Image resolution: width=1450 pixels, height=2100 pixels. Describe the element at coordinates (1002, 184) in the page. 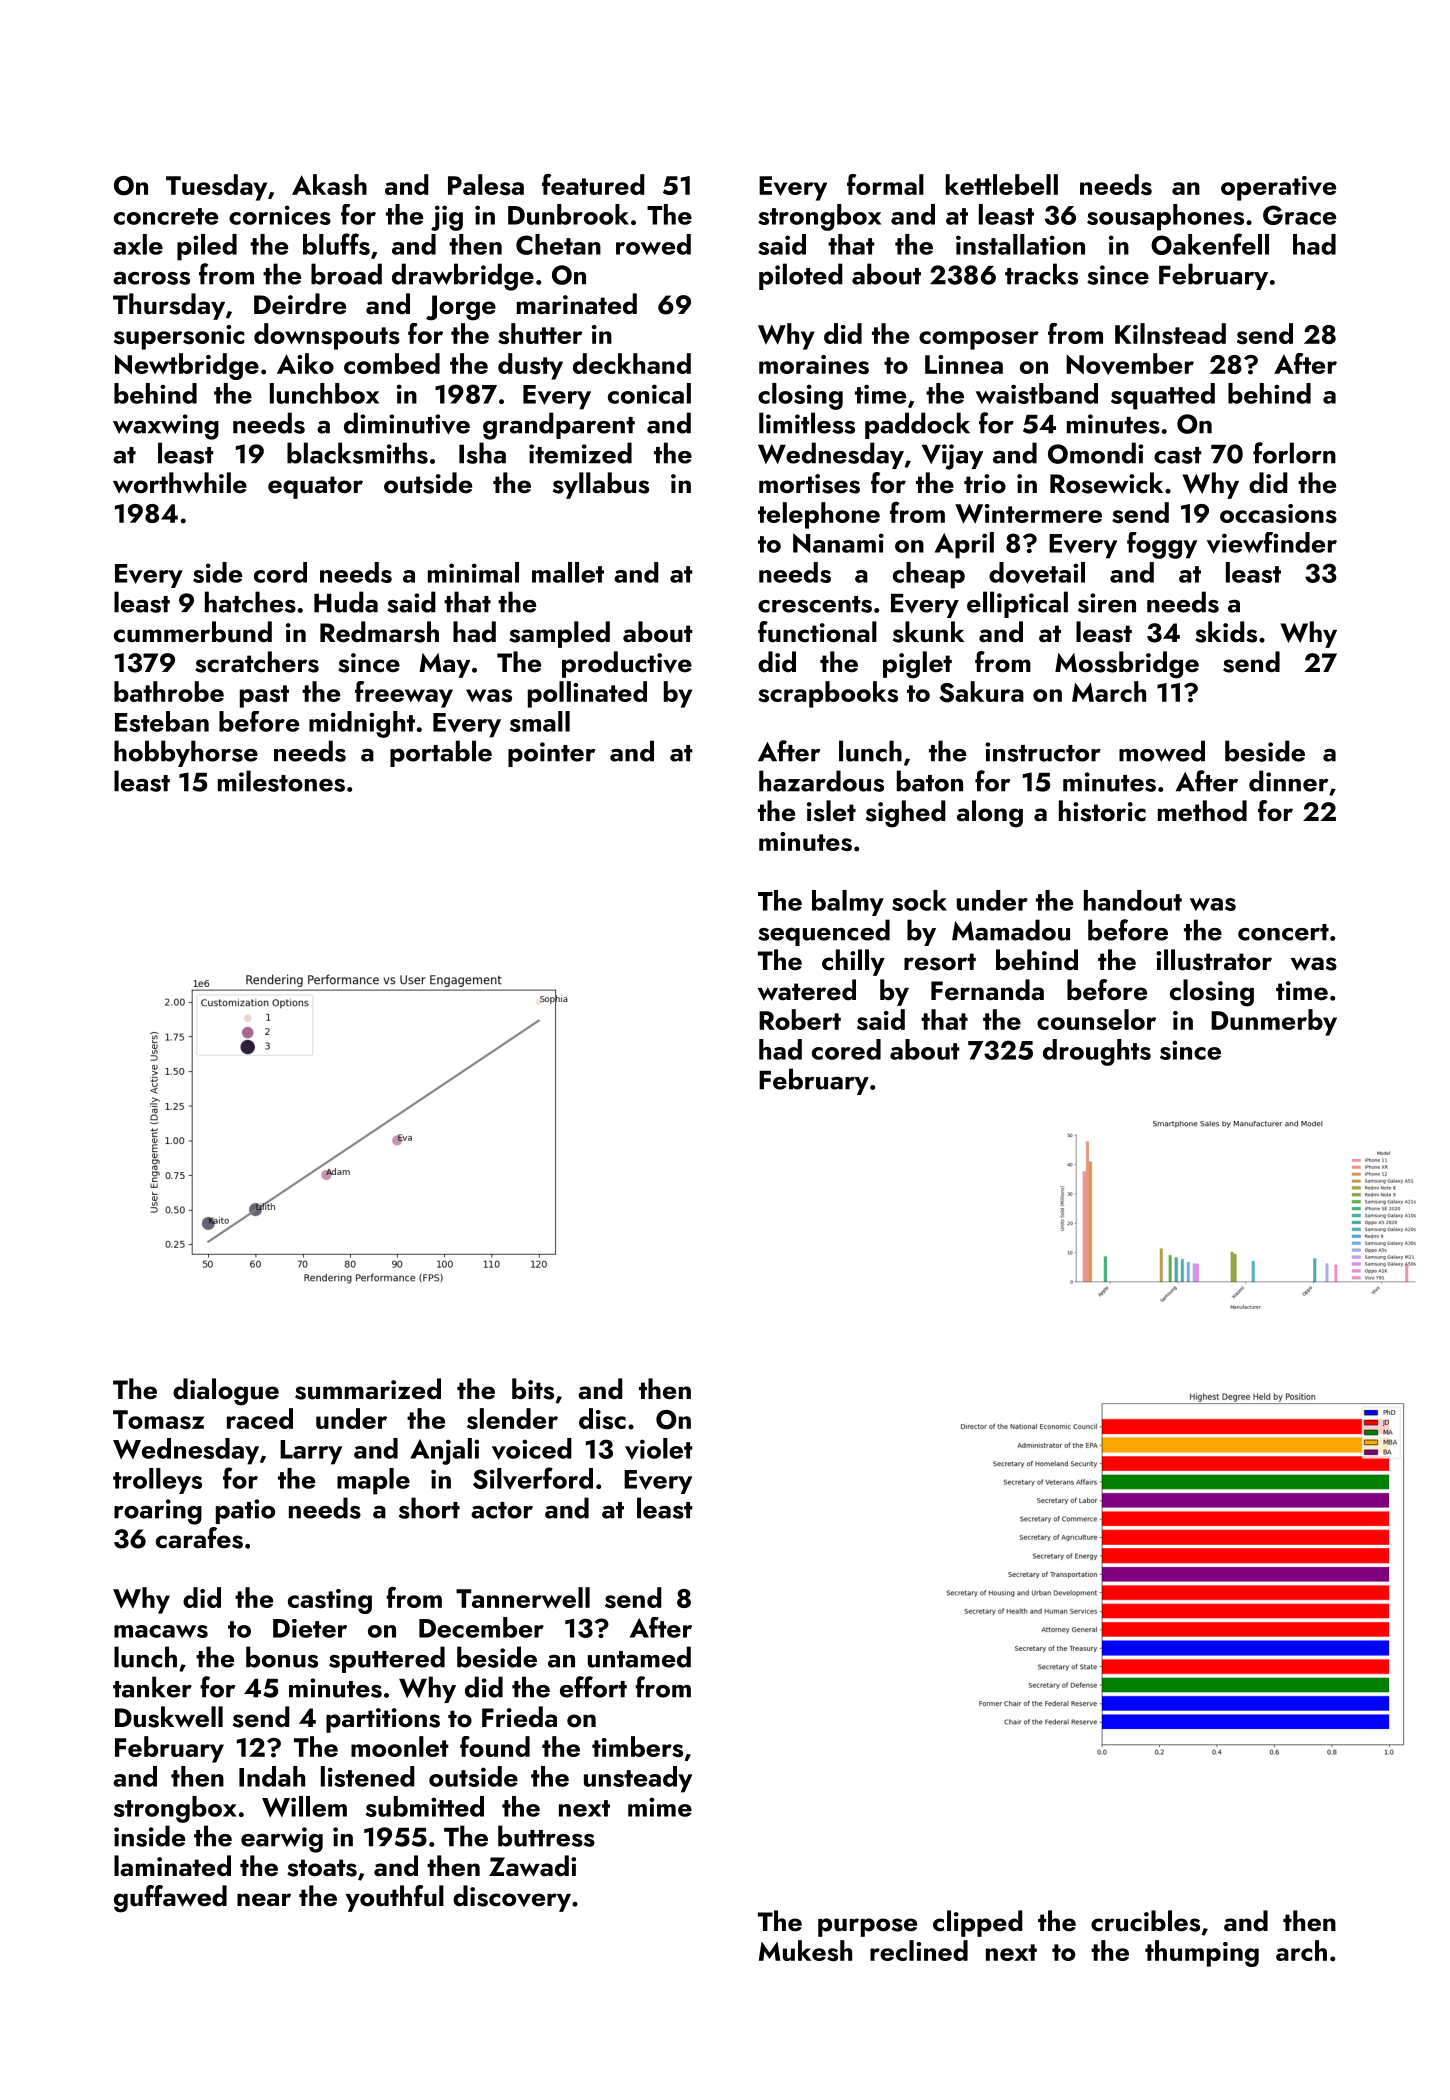

I see `kettlebell` at that location.
